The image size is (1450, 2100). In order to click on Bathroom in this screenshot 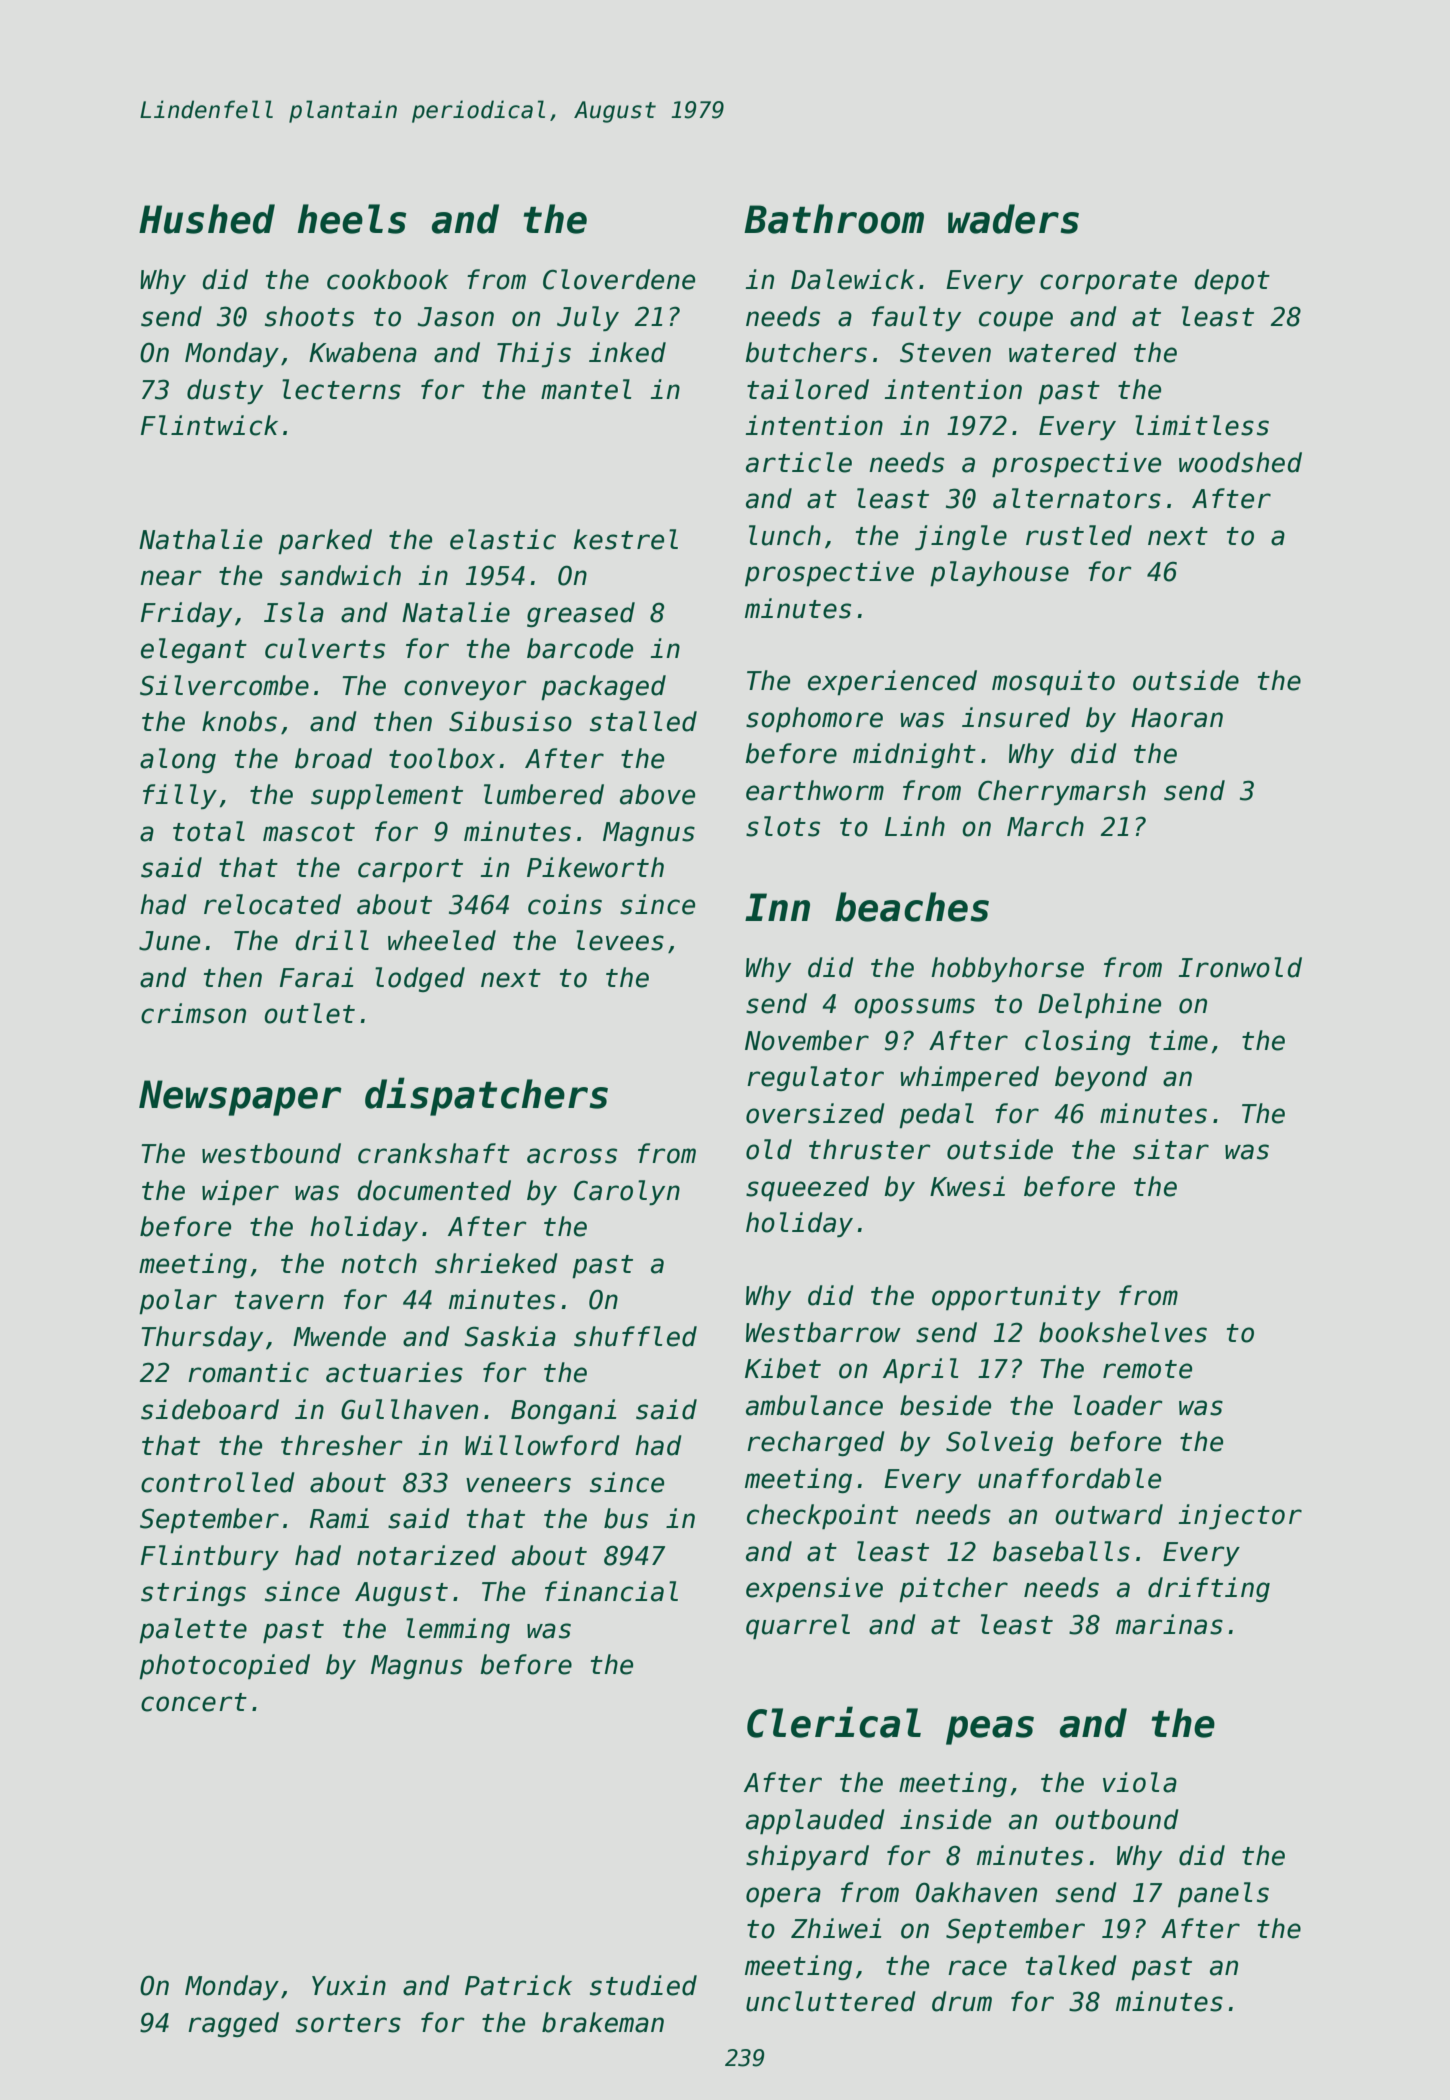, I will do `click(834, 219)`.
